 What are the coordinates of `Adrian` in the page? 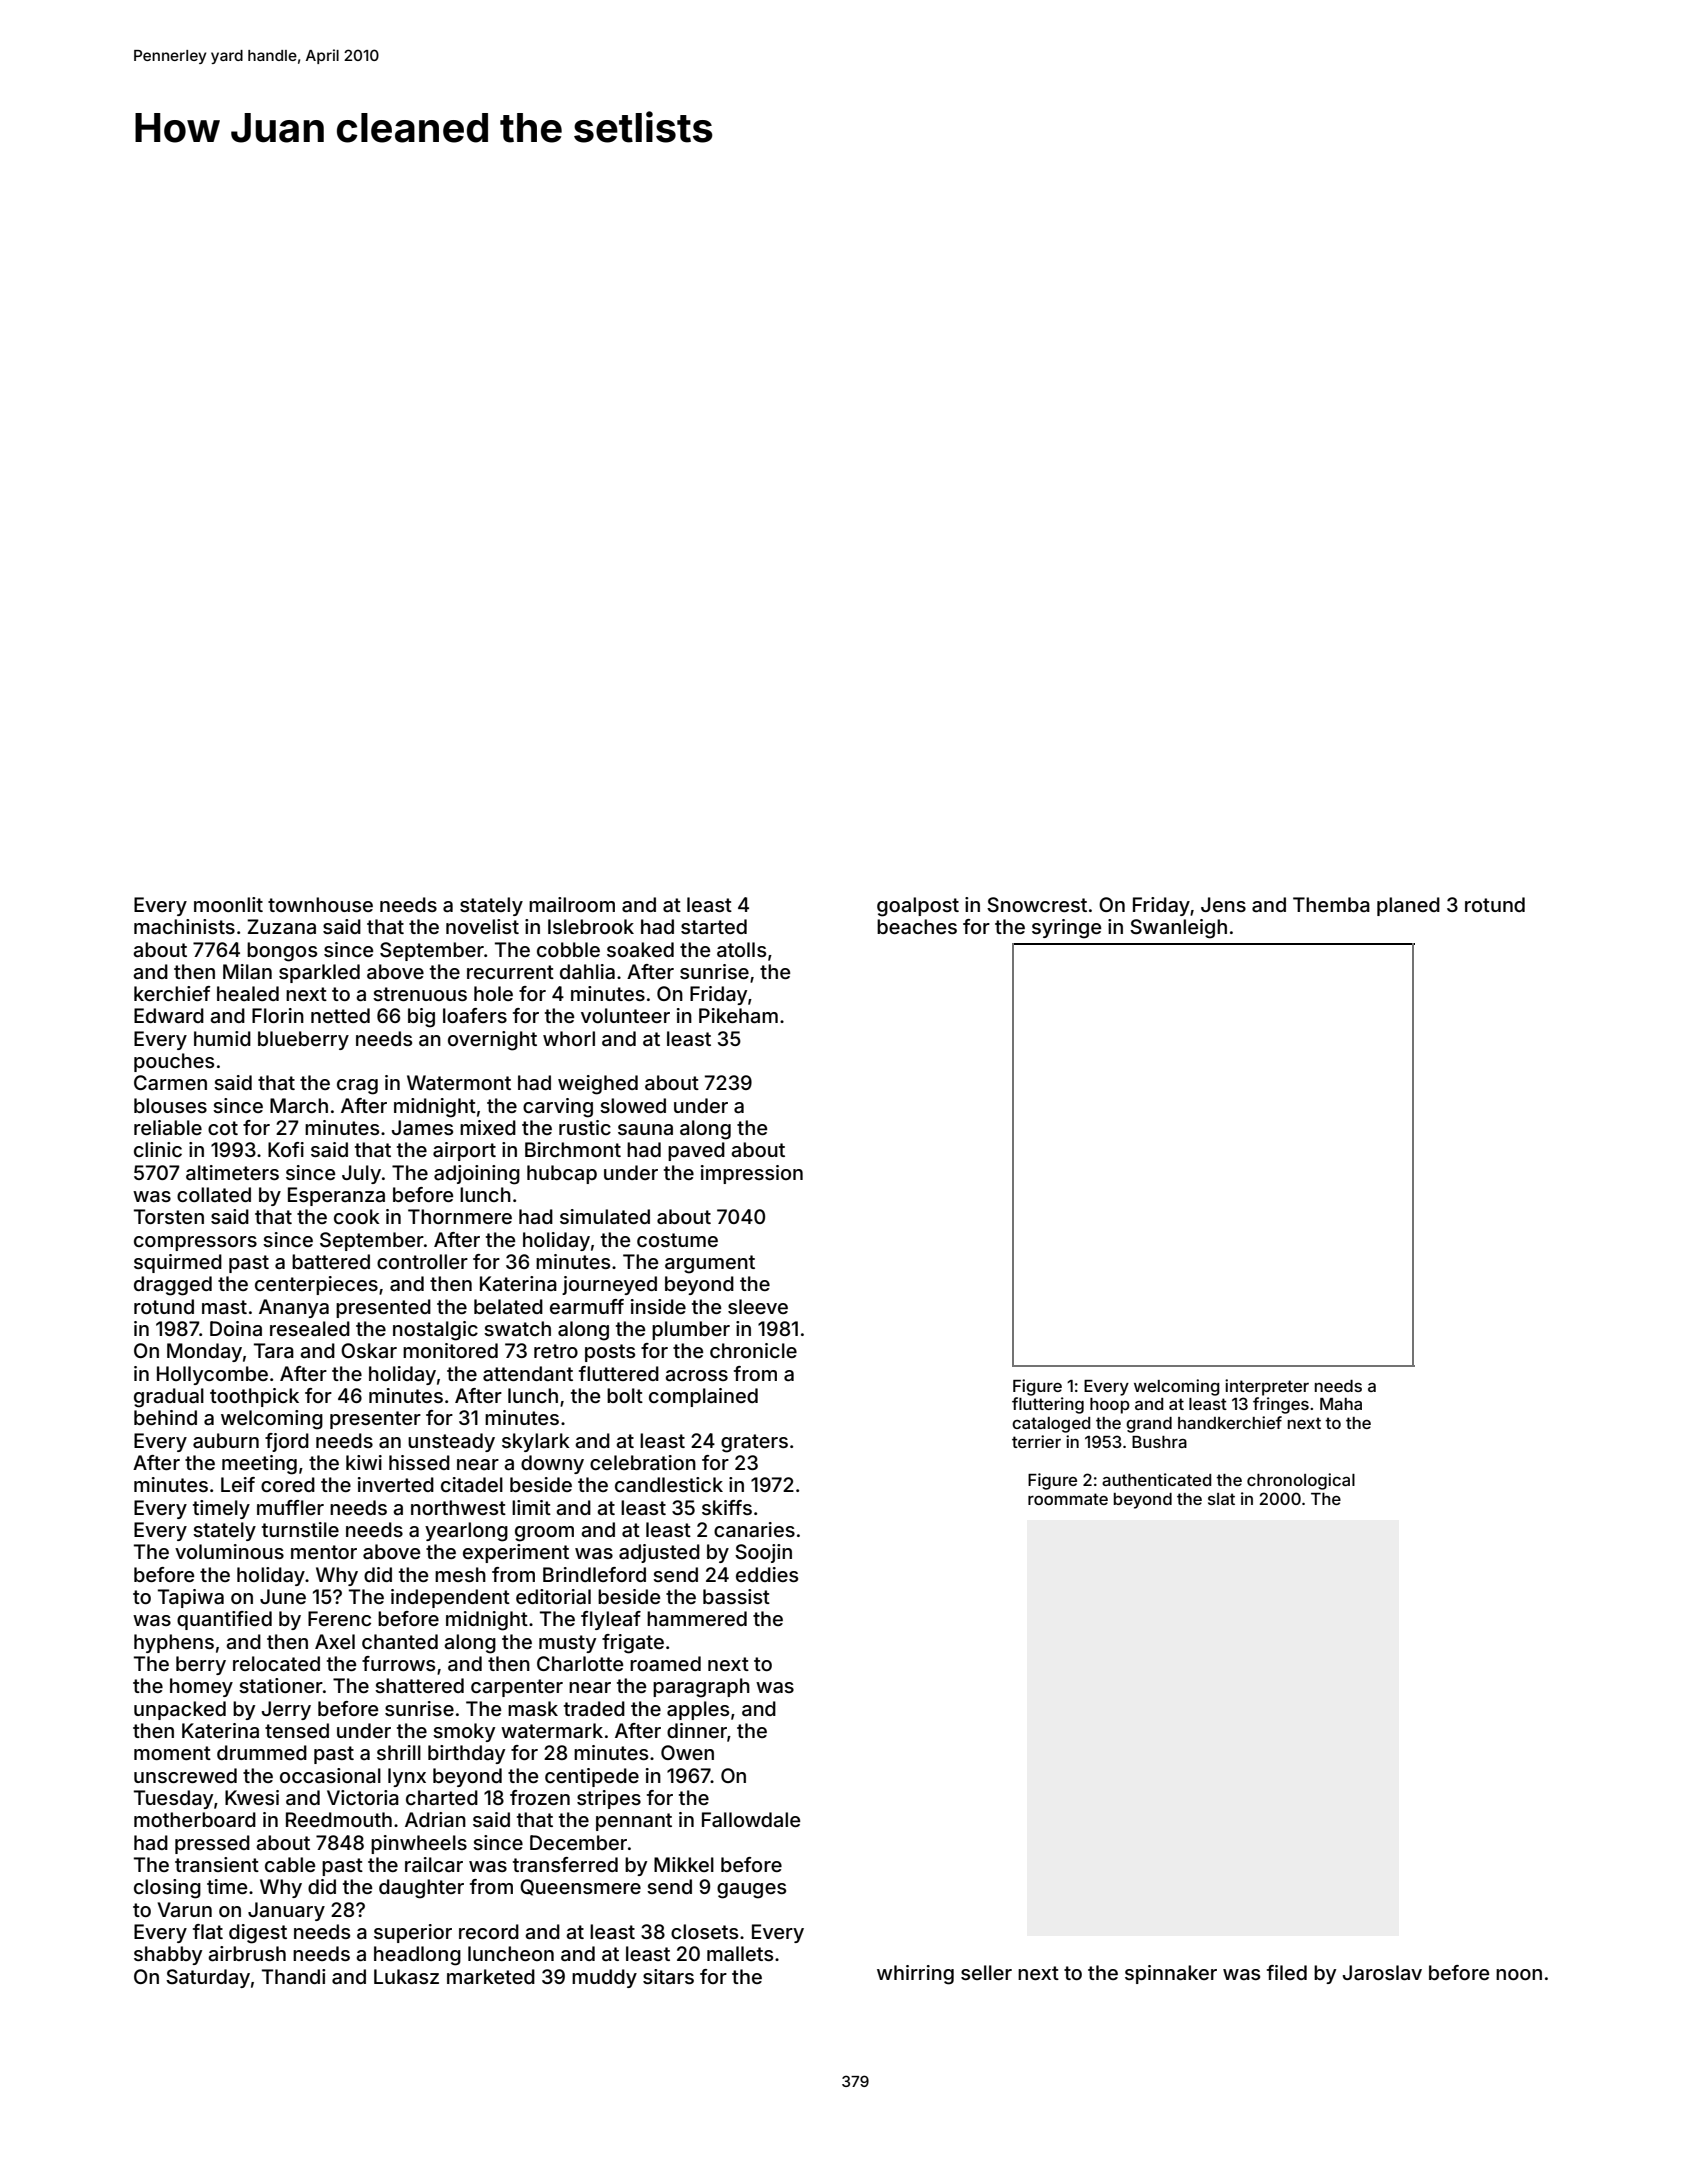 It's located at (435, 1819).
